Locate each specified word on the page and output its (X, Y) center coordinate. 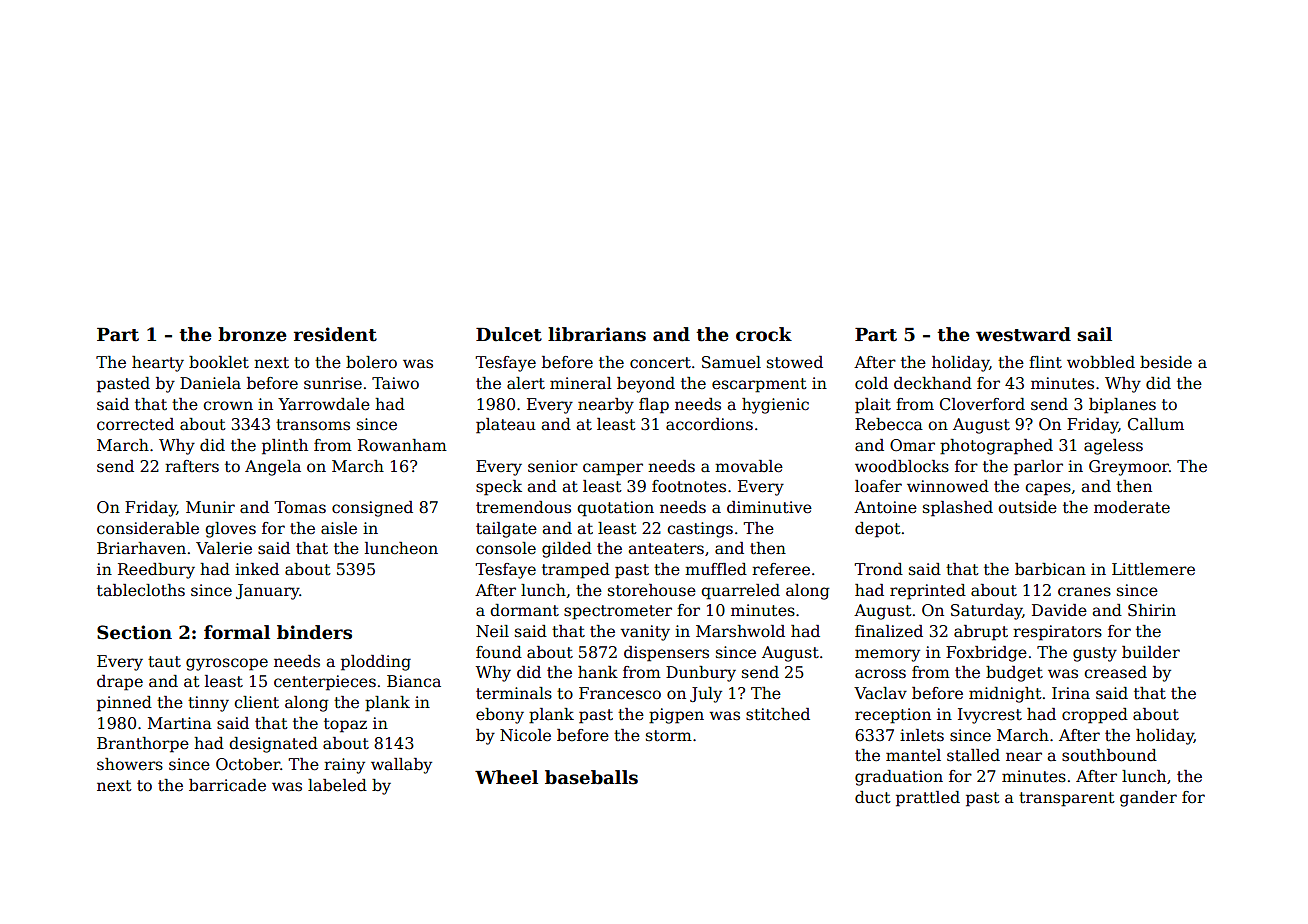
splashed (958, 509)
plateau (506, 426)
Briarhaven (141, 548)
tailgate (506, 530)
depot (878, 530)
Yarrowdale (324, 404)
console (506, 548)
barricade (227, 785)
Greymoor (1129, 468)
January (268, 592)
